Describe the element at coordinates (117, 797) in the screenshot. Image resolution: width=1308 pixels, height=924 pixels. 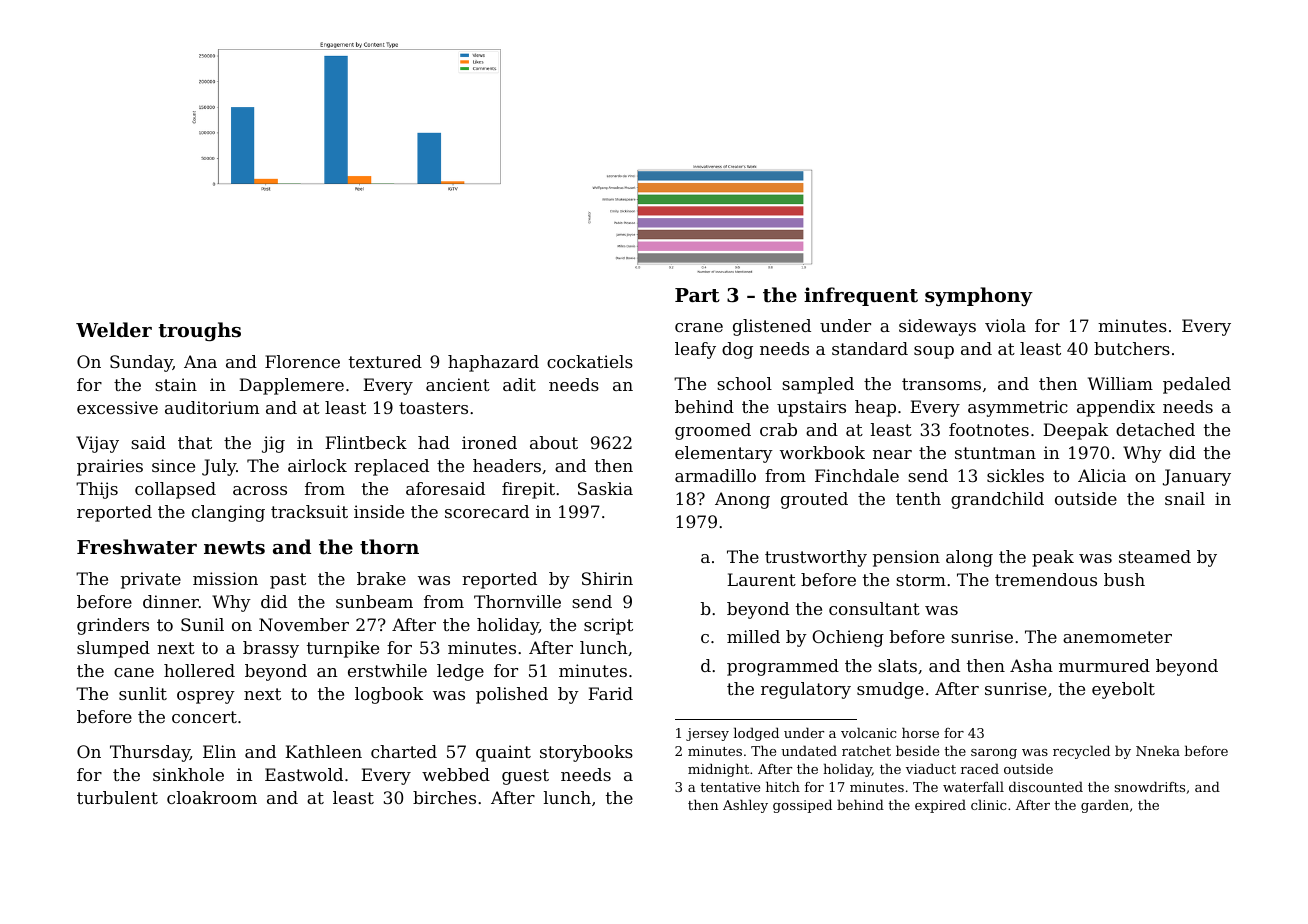
I see `turbulent` at that location.
